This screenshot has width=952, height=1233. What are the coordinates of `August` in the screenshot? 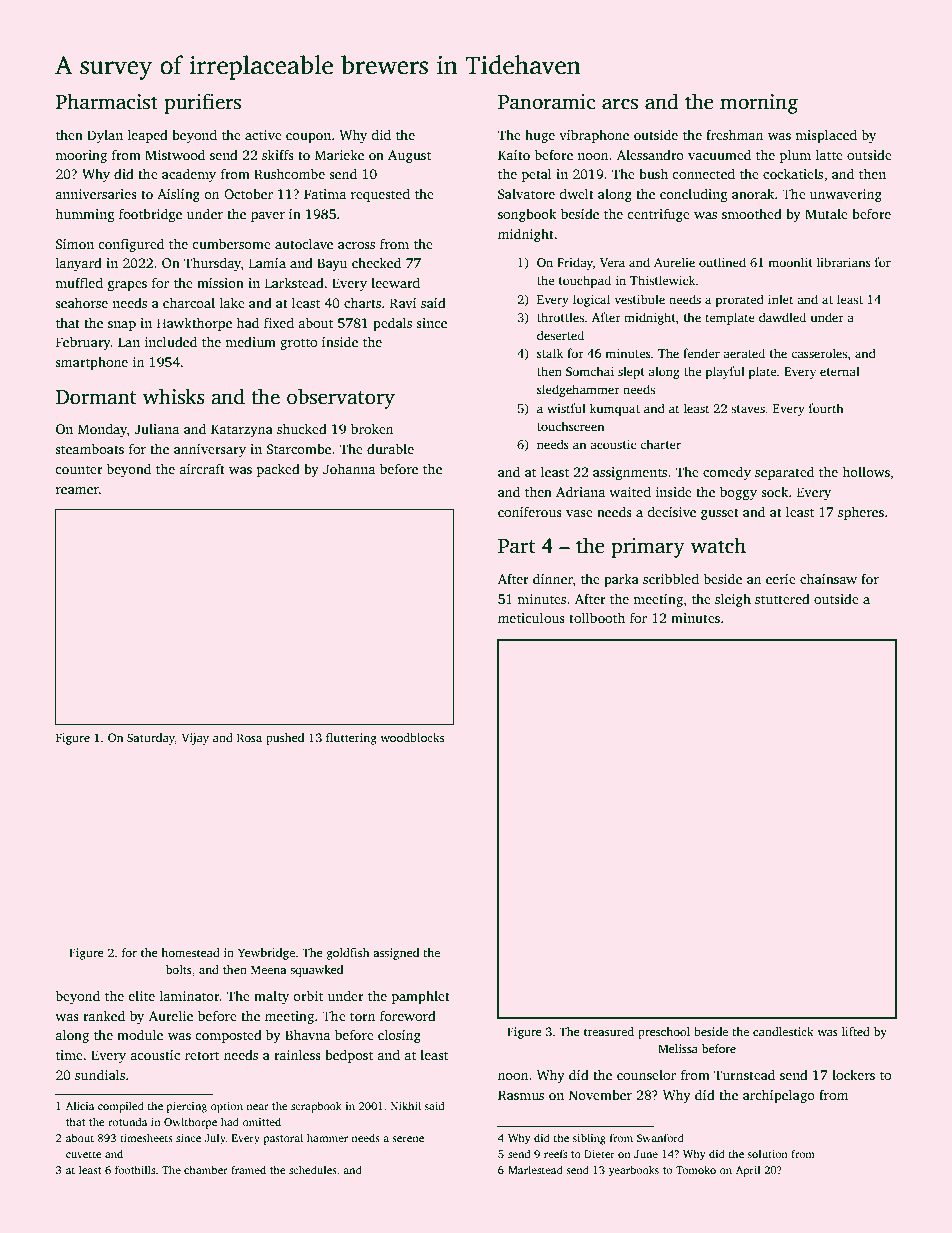 It's located at (409, 156).
